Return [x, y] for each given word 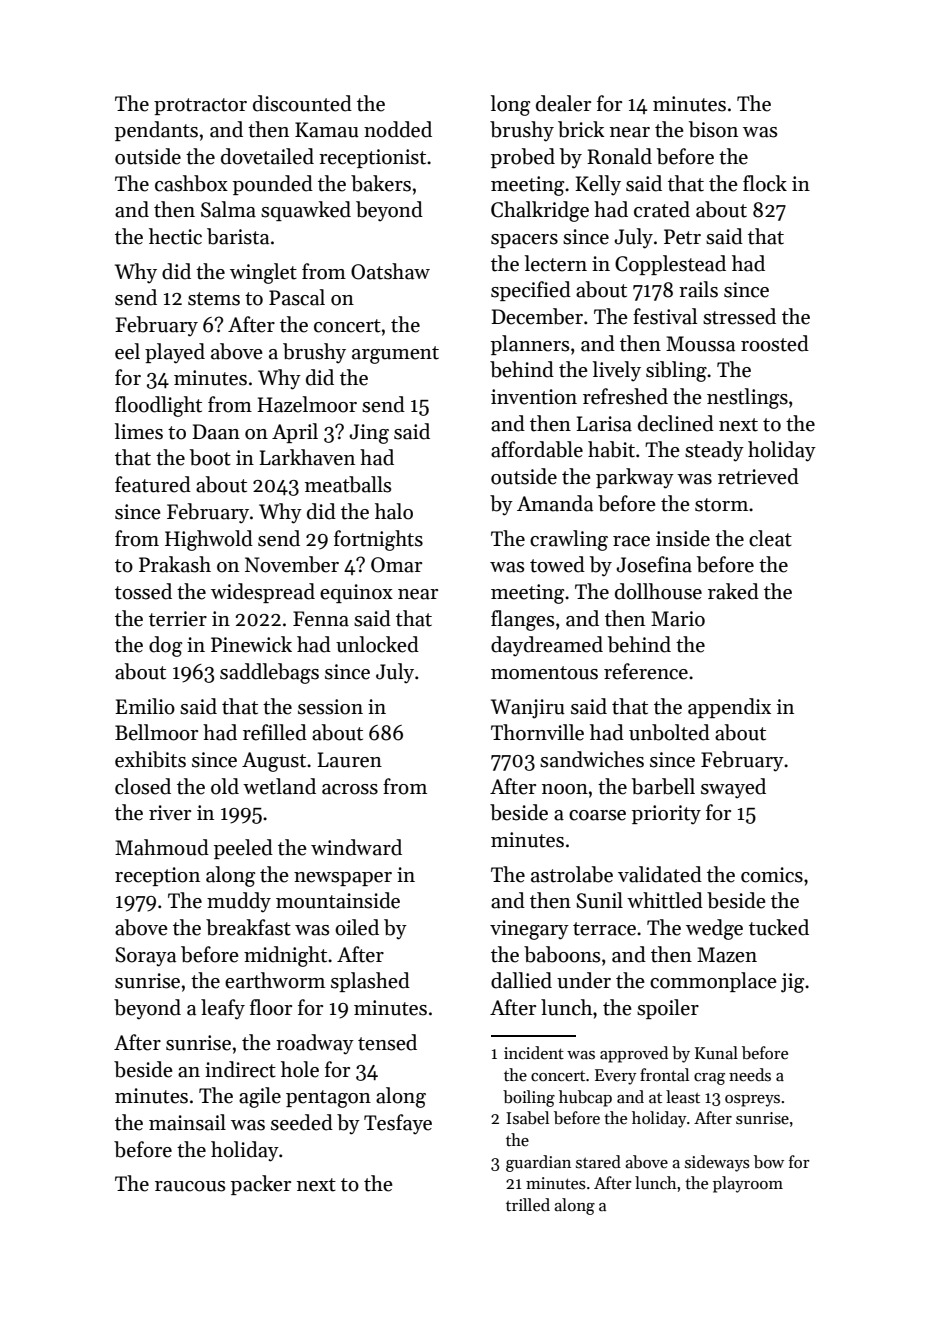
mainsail [187, 1122]
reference [646, 671]
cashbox [191, 183]
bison [713, 129]
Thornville [537, 732]
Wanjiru [528, 709]
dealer [563, 103]
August [274, 762]
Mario [678, 619]
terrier [178, 619]
